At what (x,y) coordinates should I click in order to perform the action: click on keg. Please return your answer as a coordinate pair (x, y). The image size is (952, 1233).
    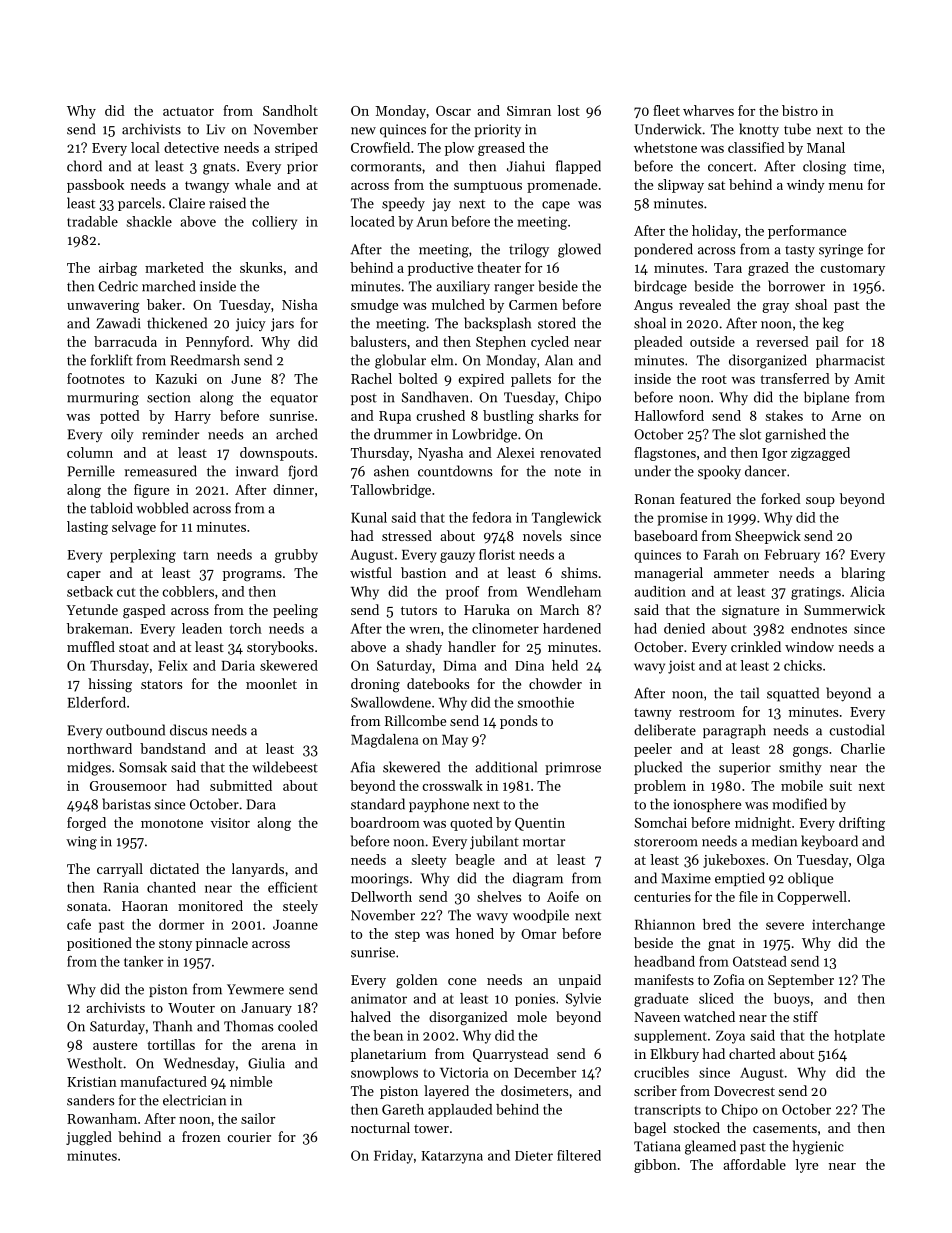
    Looking at the image, I should click on (833, 324).
